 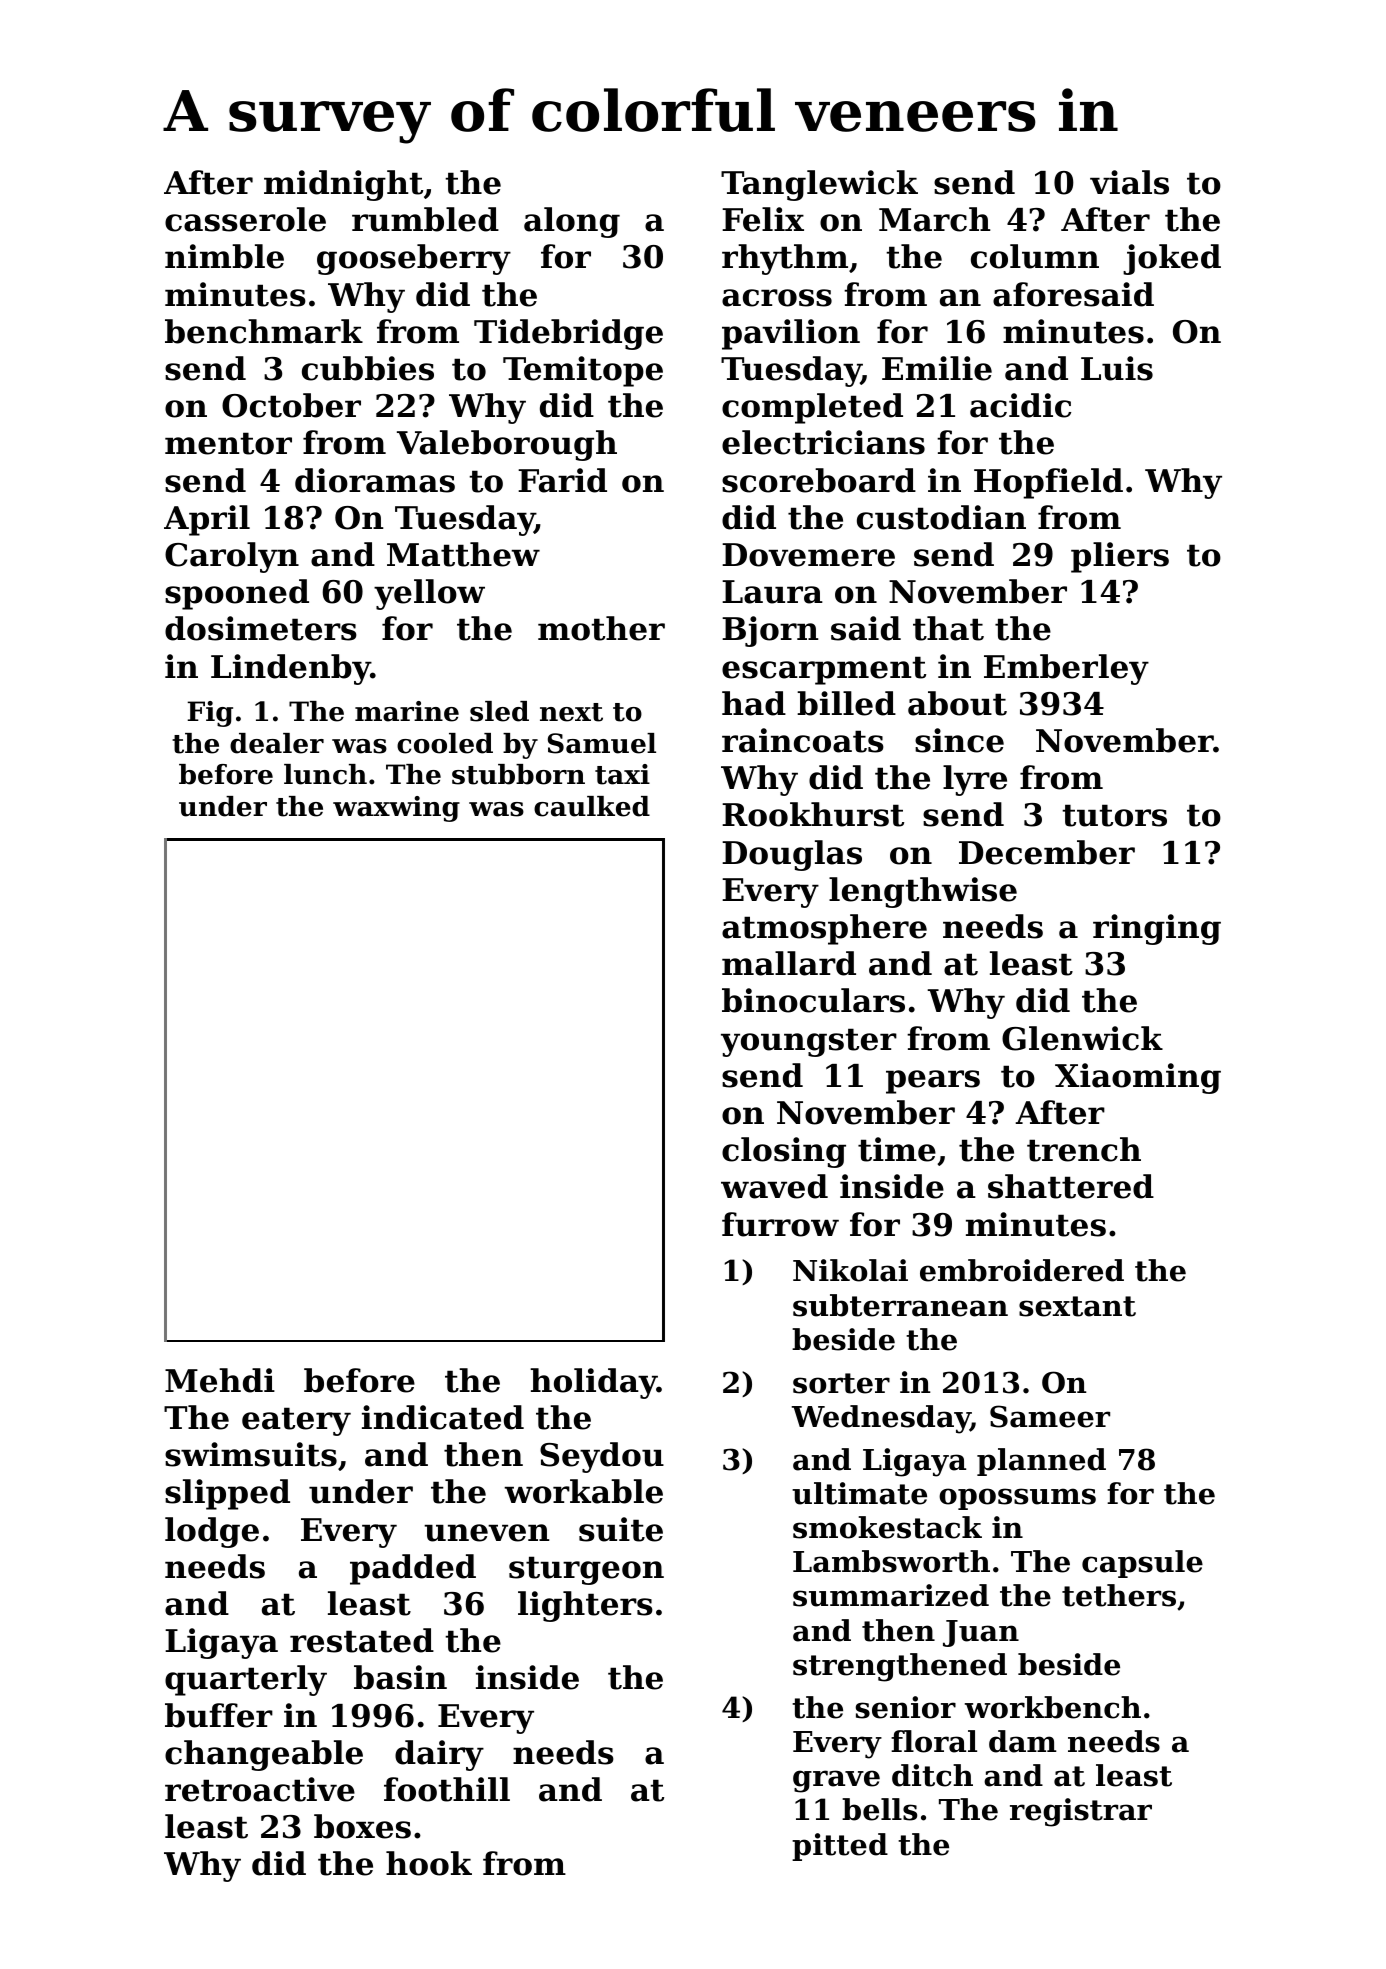 What do you see at coordinates (792, 855) in the screenshot?
I see `Douglas` at bounding box center [792, 855].
